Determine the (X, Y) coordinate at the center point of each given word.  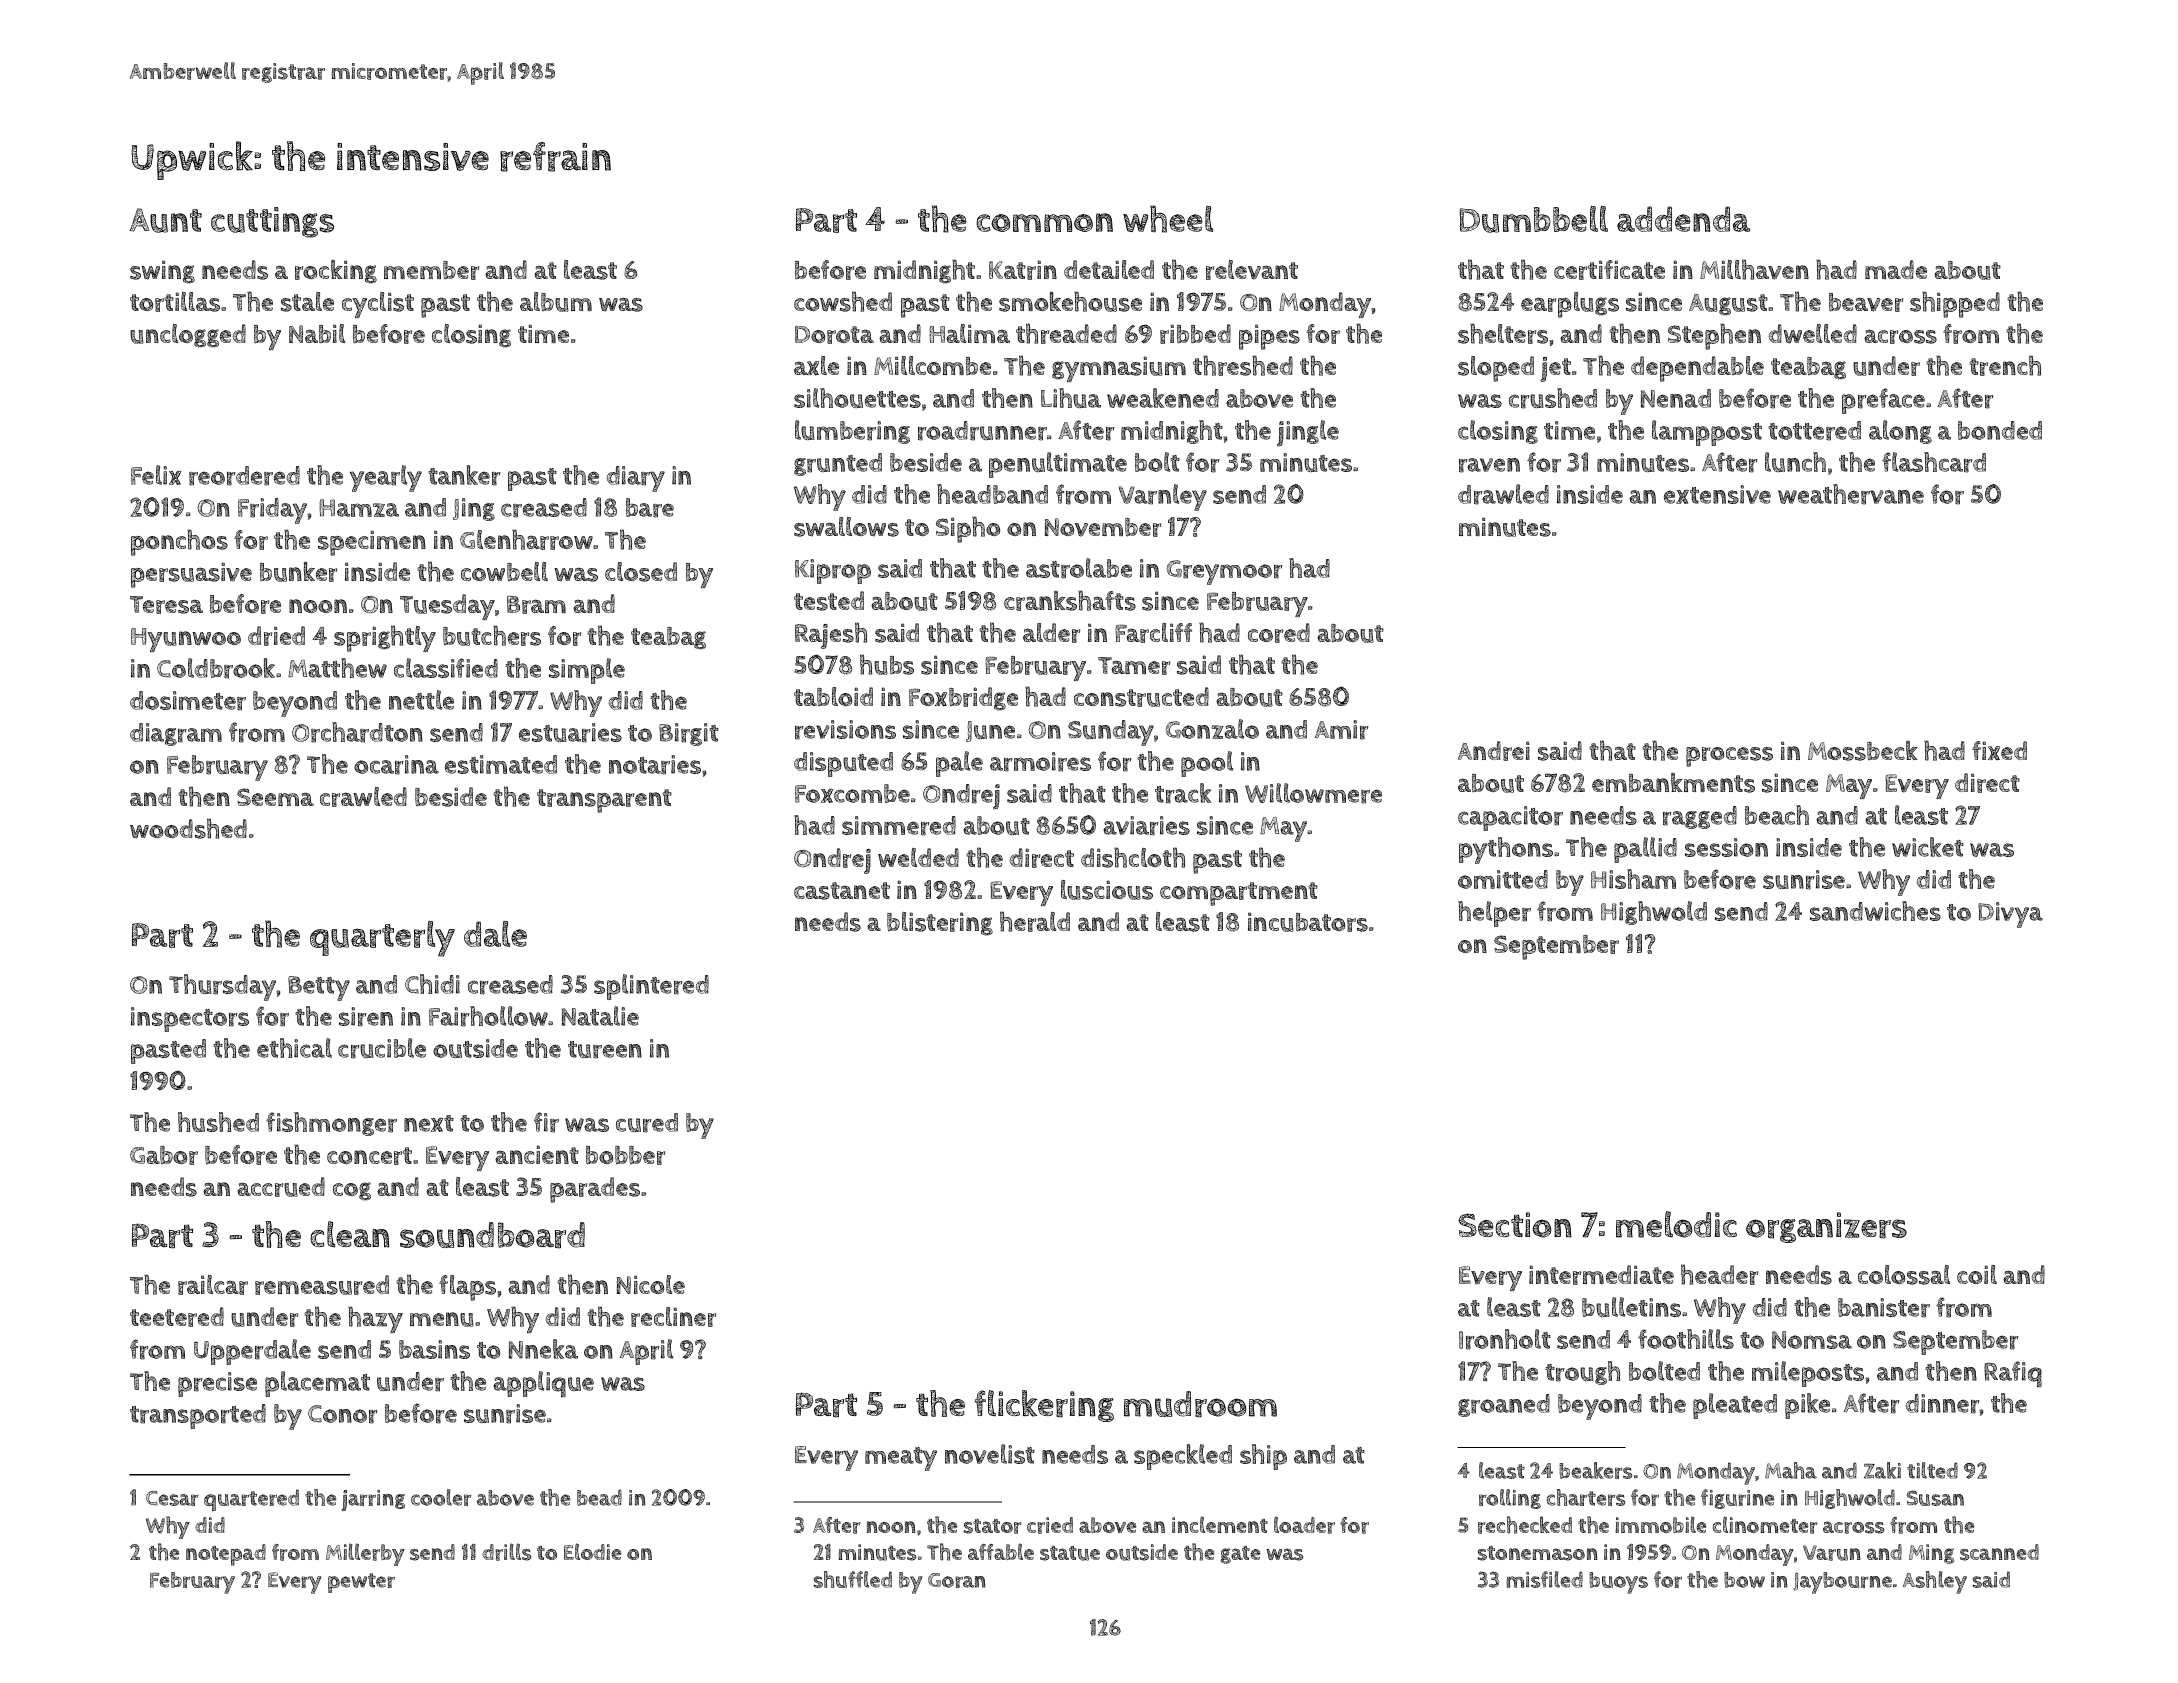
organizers (1826, 1227)
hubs (887, 664)
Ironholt (1505, 1339)
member (431, 270)
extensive (1717, 494)
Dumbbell (1533, 219)
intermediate (1601, 1275)
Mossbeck (1863, 751)
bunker (298, 572)
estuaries (570, 733)
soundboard (492, 1235)
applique (543, 1384)
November (1103, 527)
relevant (1252, 270)
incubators (1308, 922)
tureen (605, 1050)
